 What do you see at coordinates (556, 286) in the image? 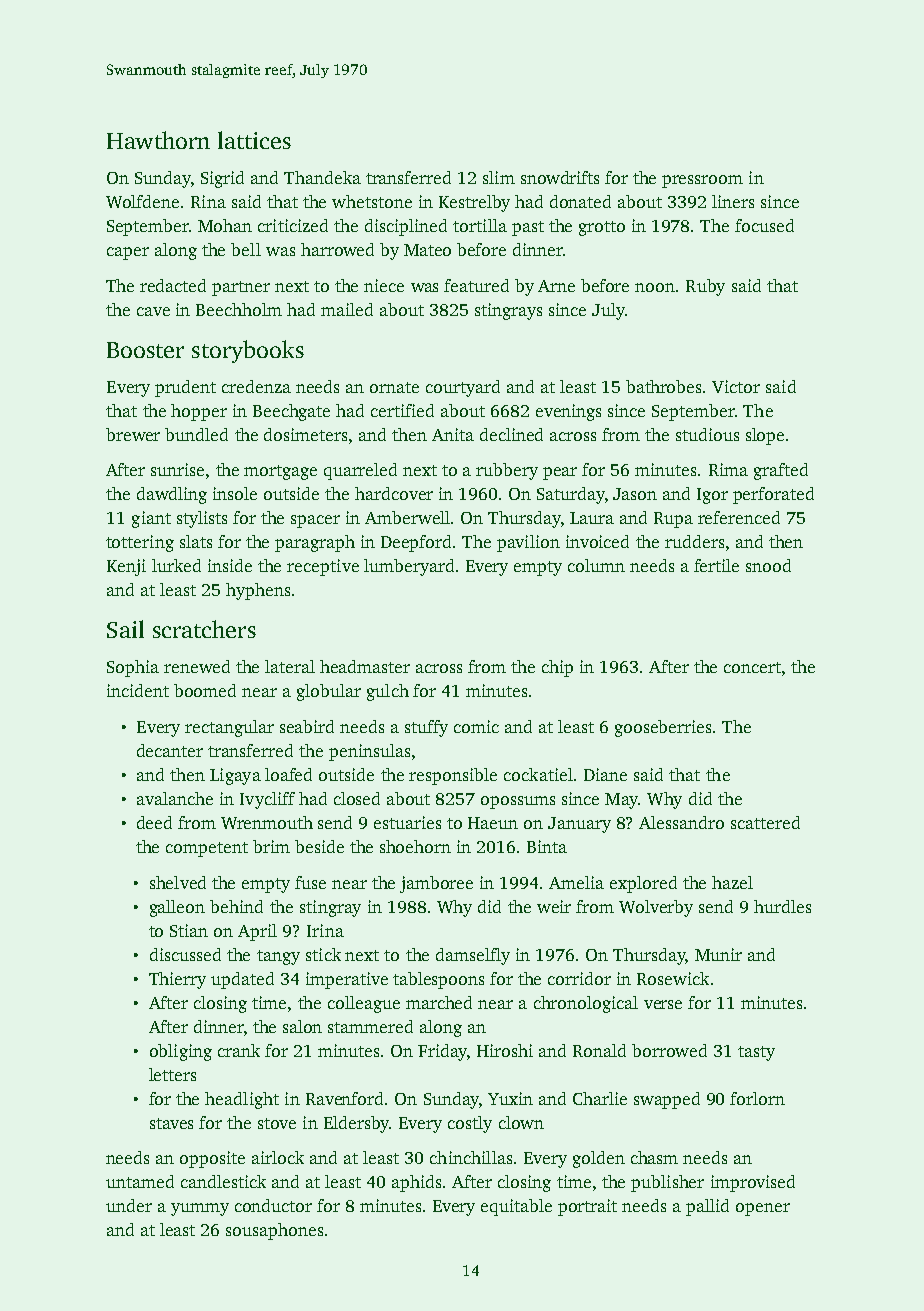
I see `Arne` at bounding box center [556, 286].
